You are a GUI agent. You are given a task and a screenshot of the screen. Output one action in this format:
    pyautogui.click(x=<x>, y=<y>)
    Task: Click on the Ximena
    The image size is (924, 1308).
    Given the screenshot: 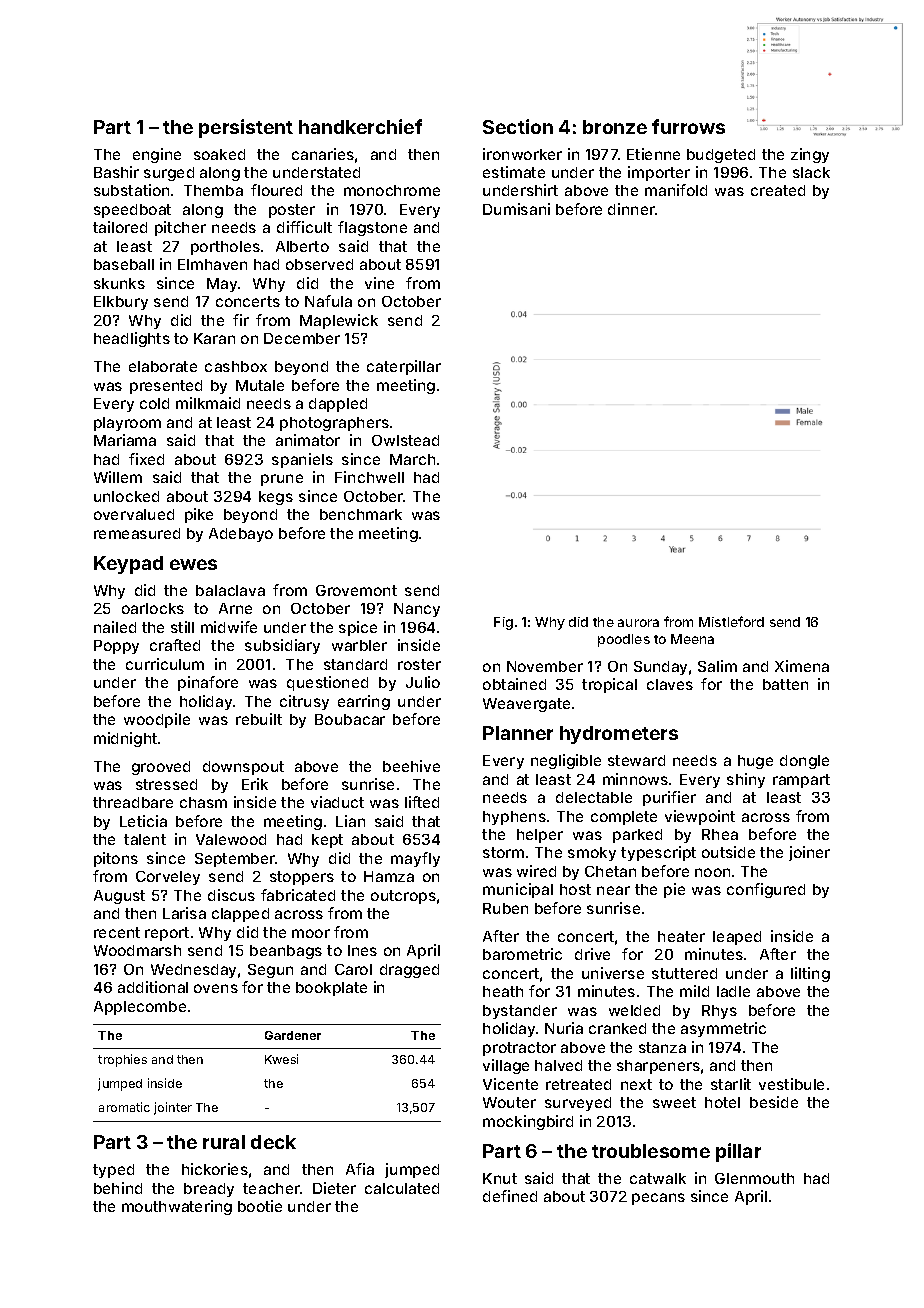 What is the action you would take?
    pyautogui.click(x=802, y=666)
